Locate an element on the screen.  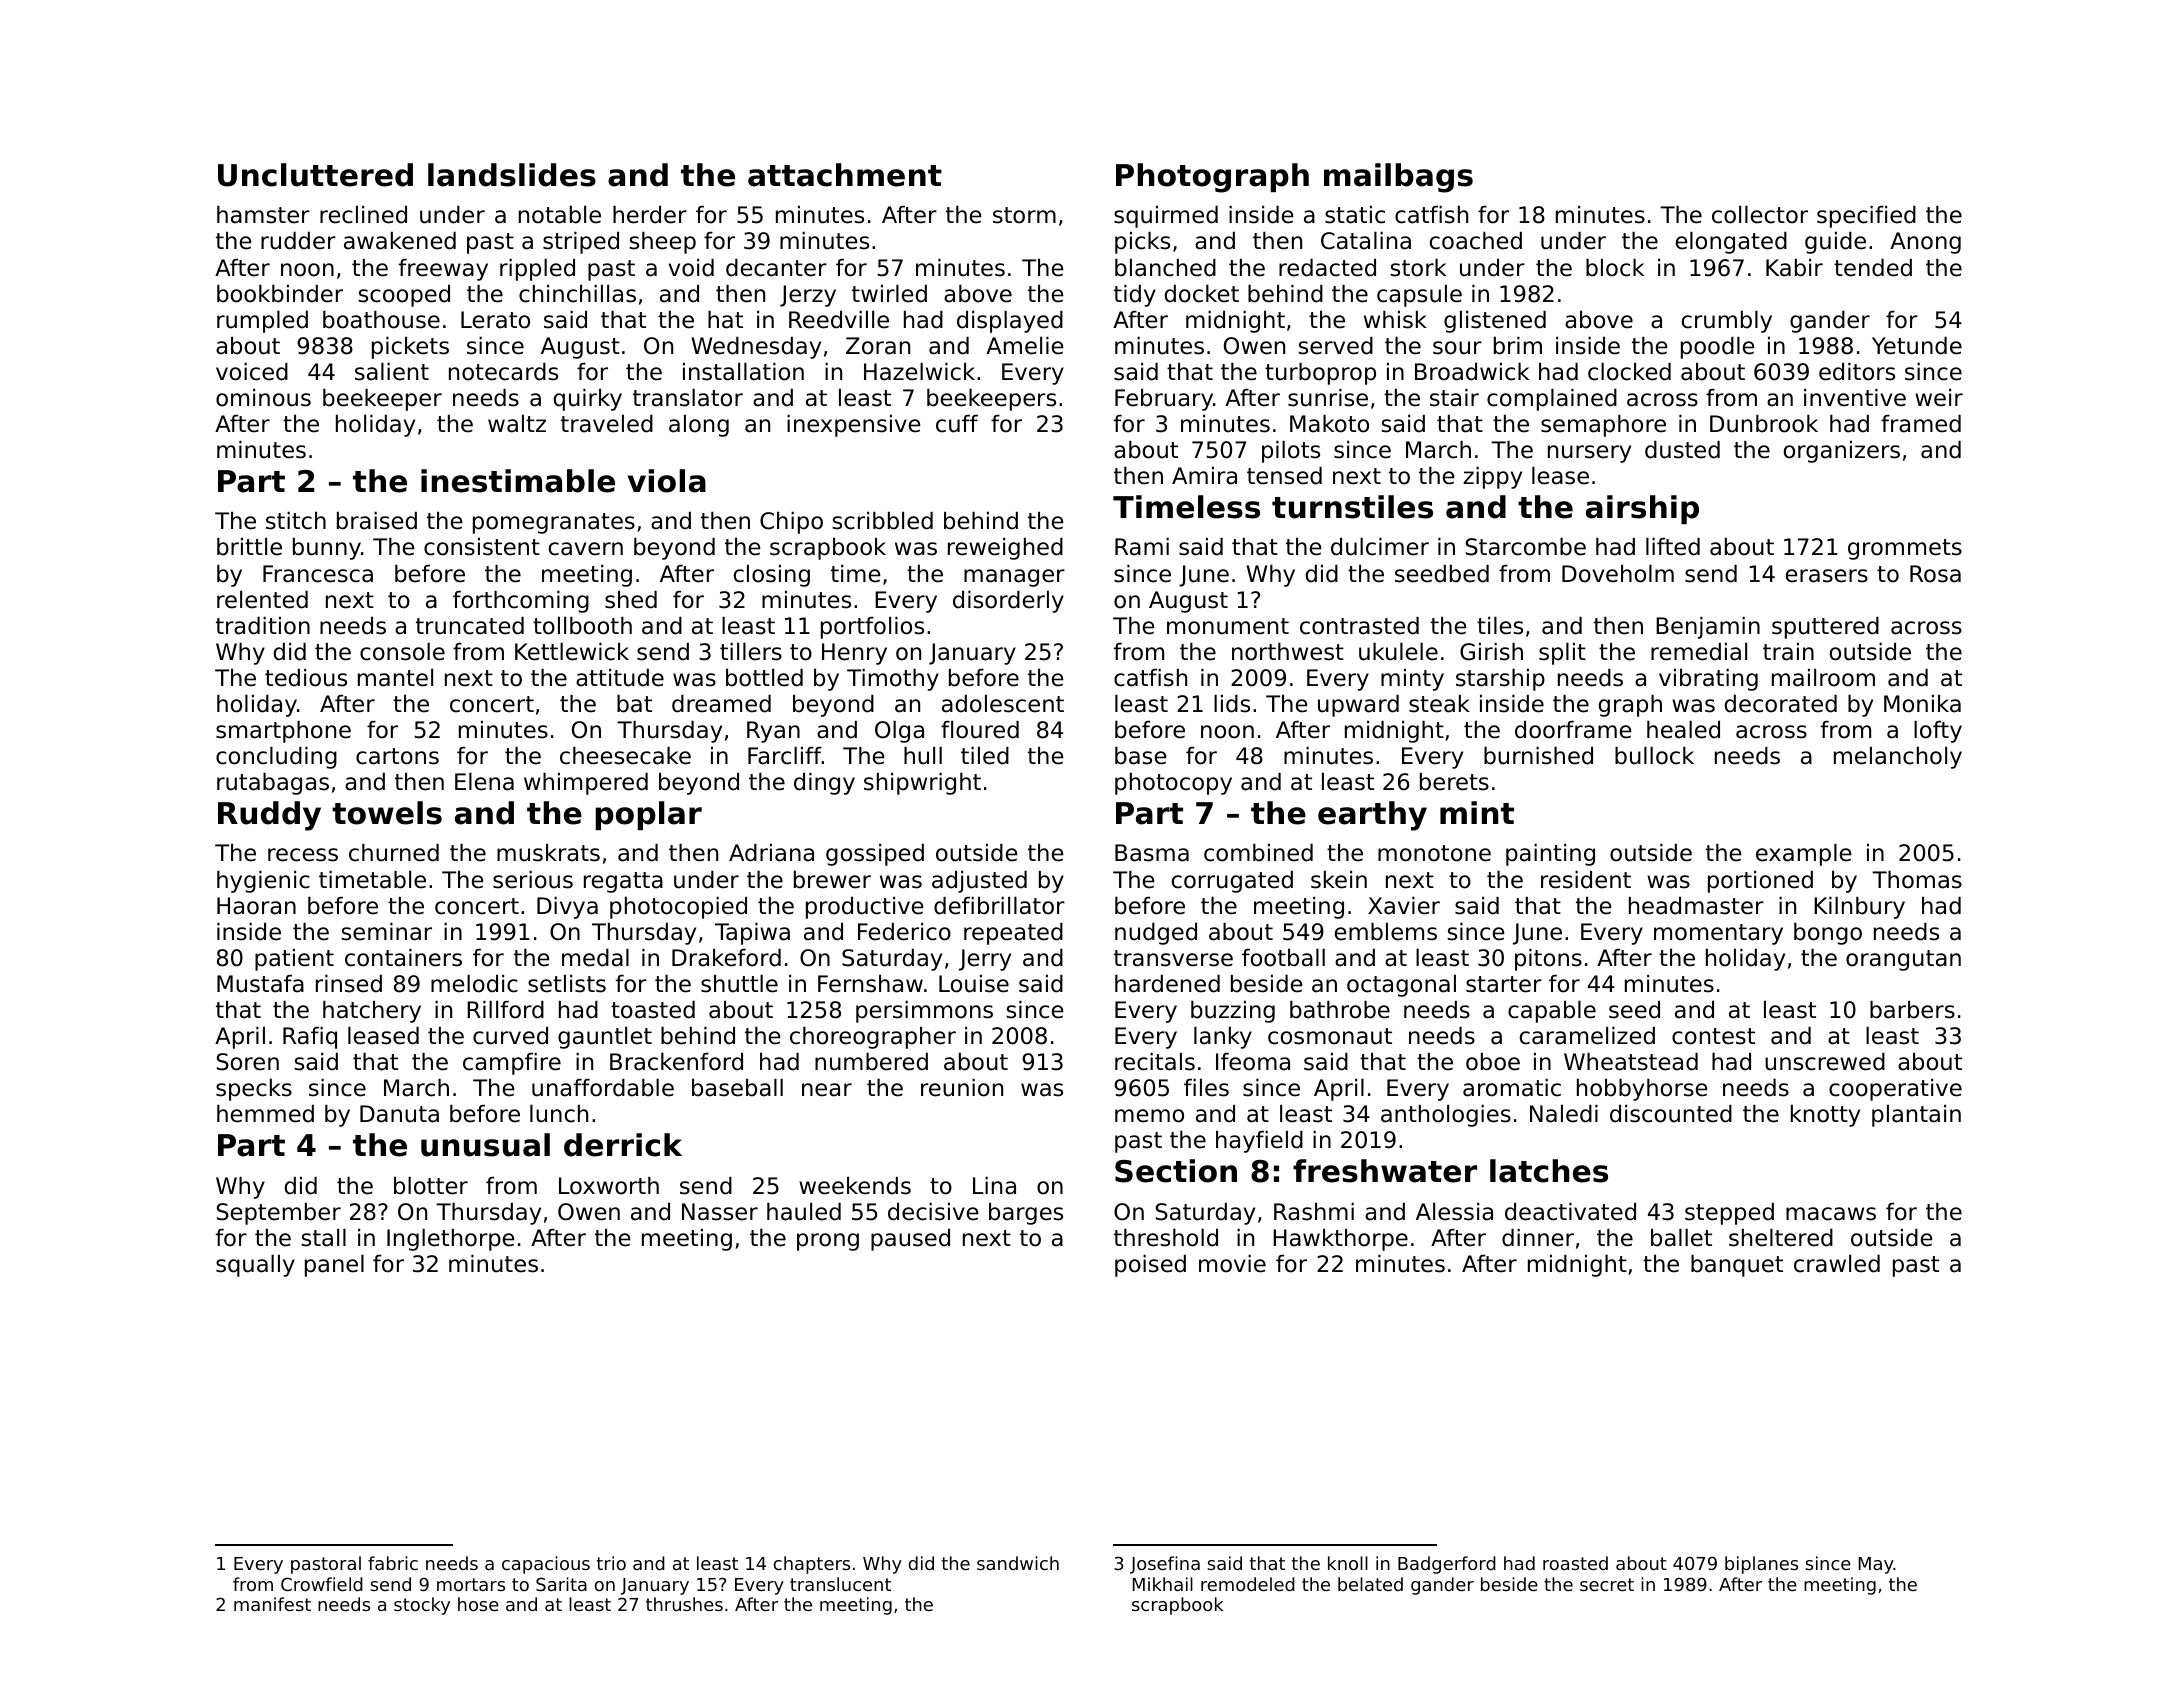
barbers is located at coordinates (1912, 1010).
